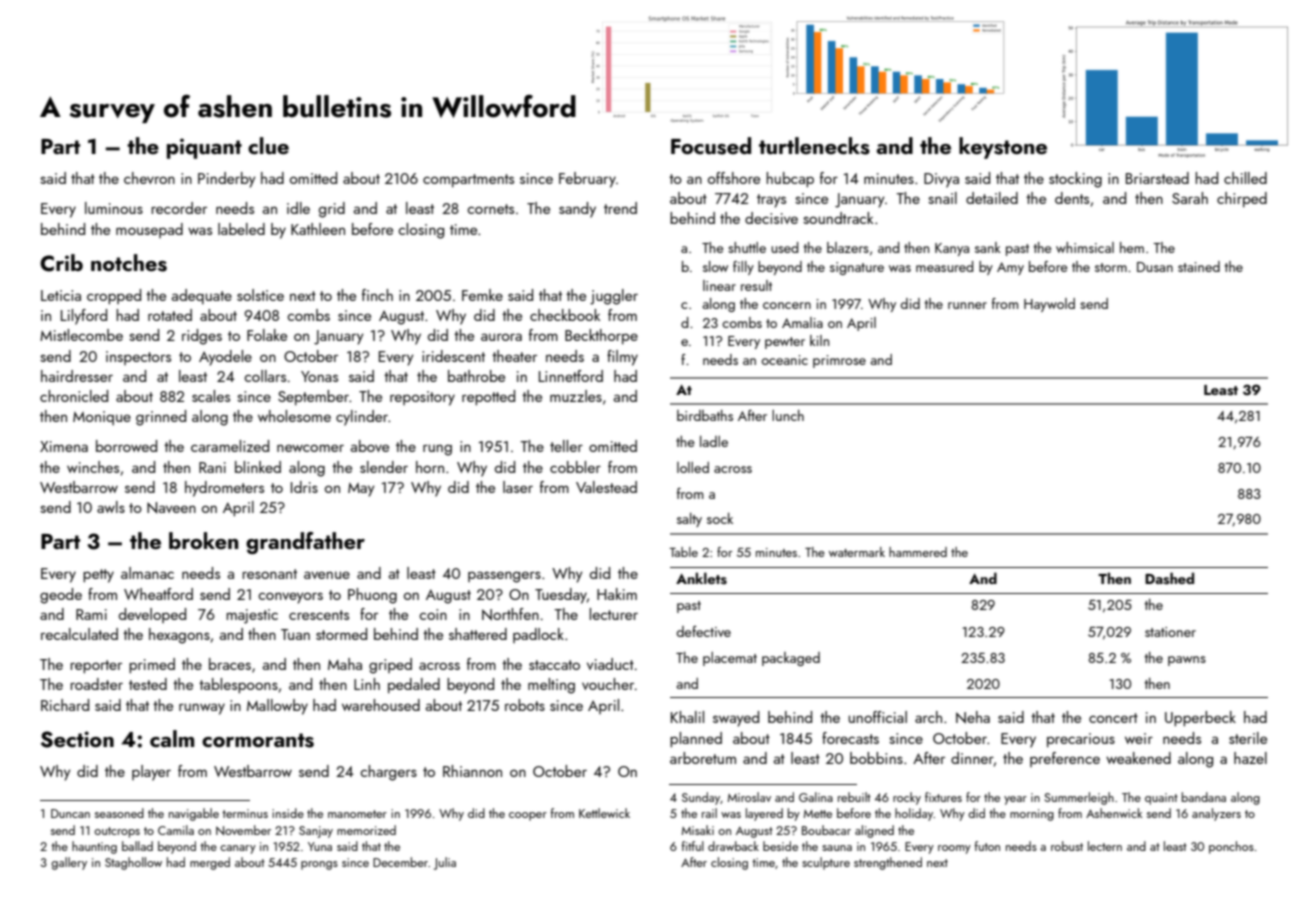  What do you see at coordinates (1003, 148) in the image?
I see `keystone` at bounding box center [1003, 148].
